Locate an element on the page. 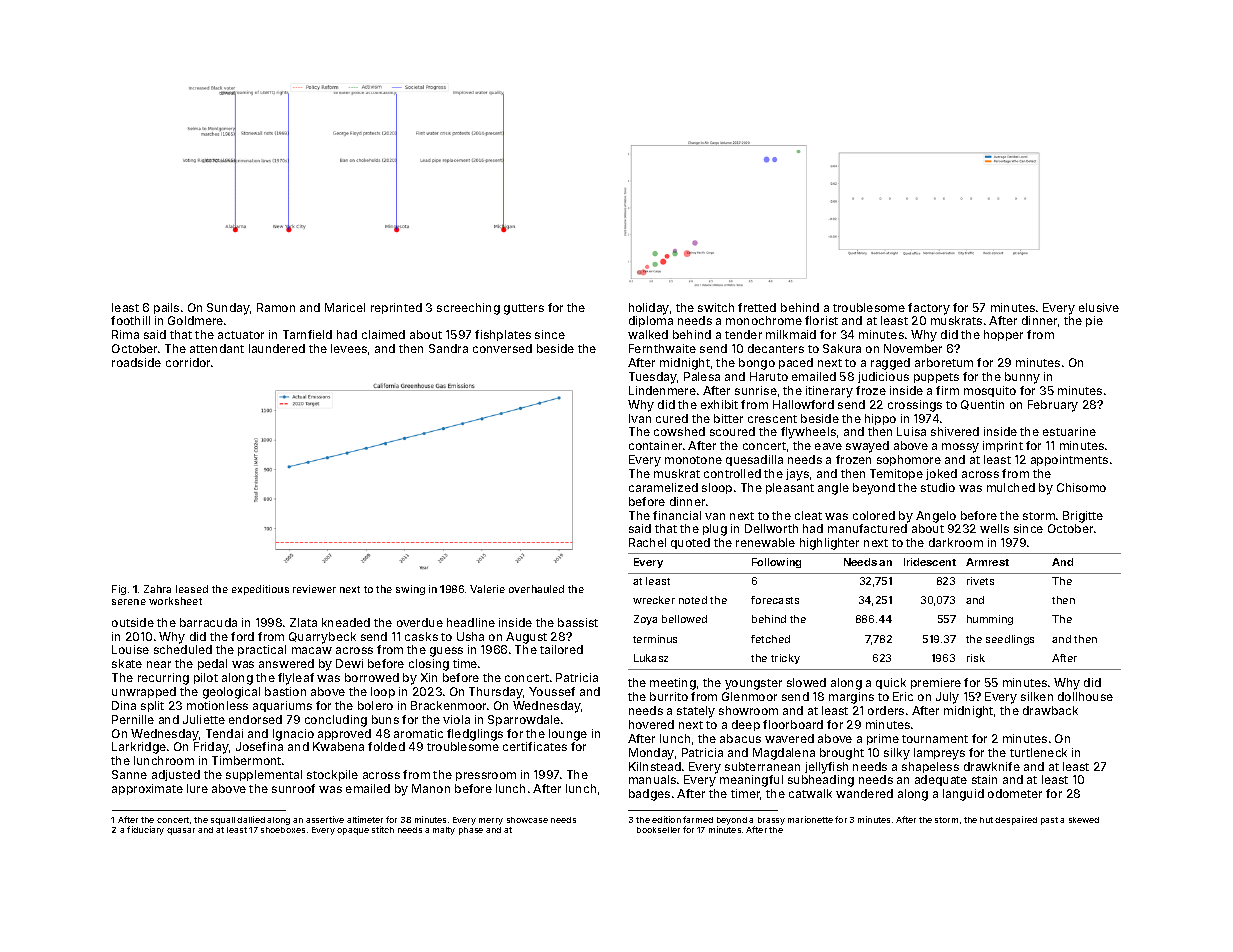  kneaded is located at coordinates (346, 622).
